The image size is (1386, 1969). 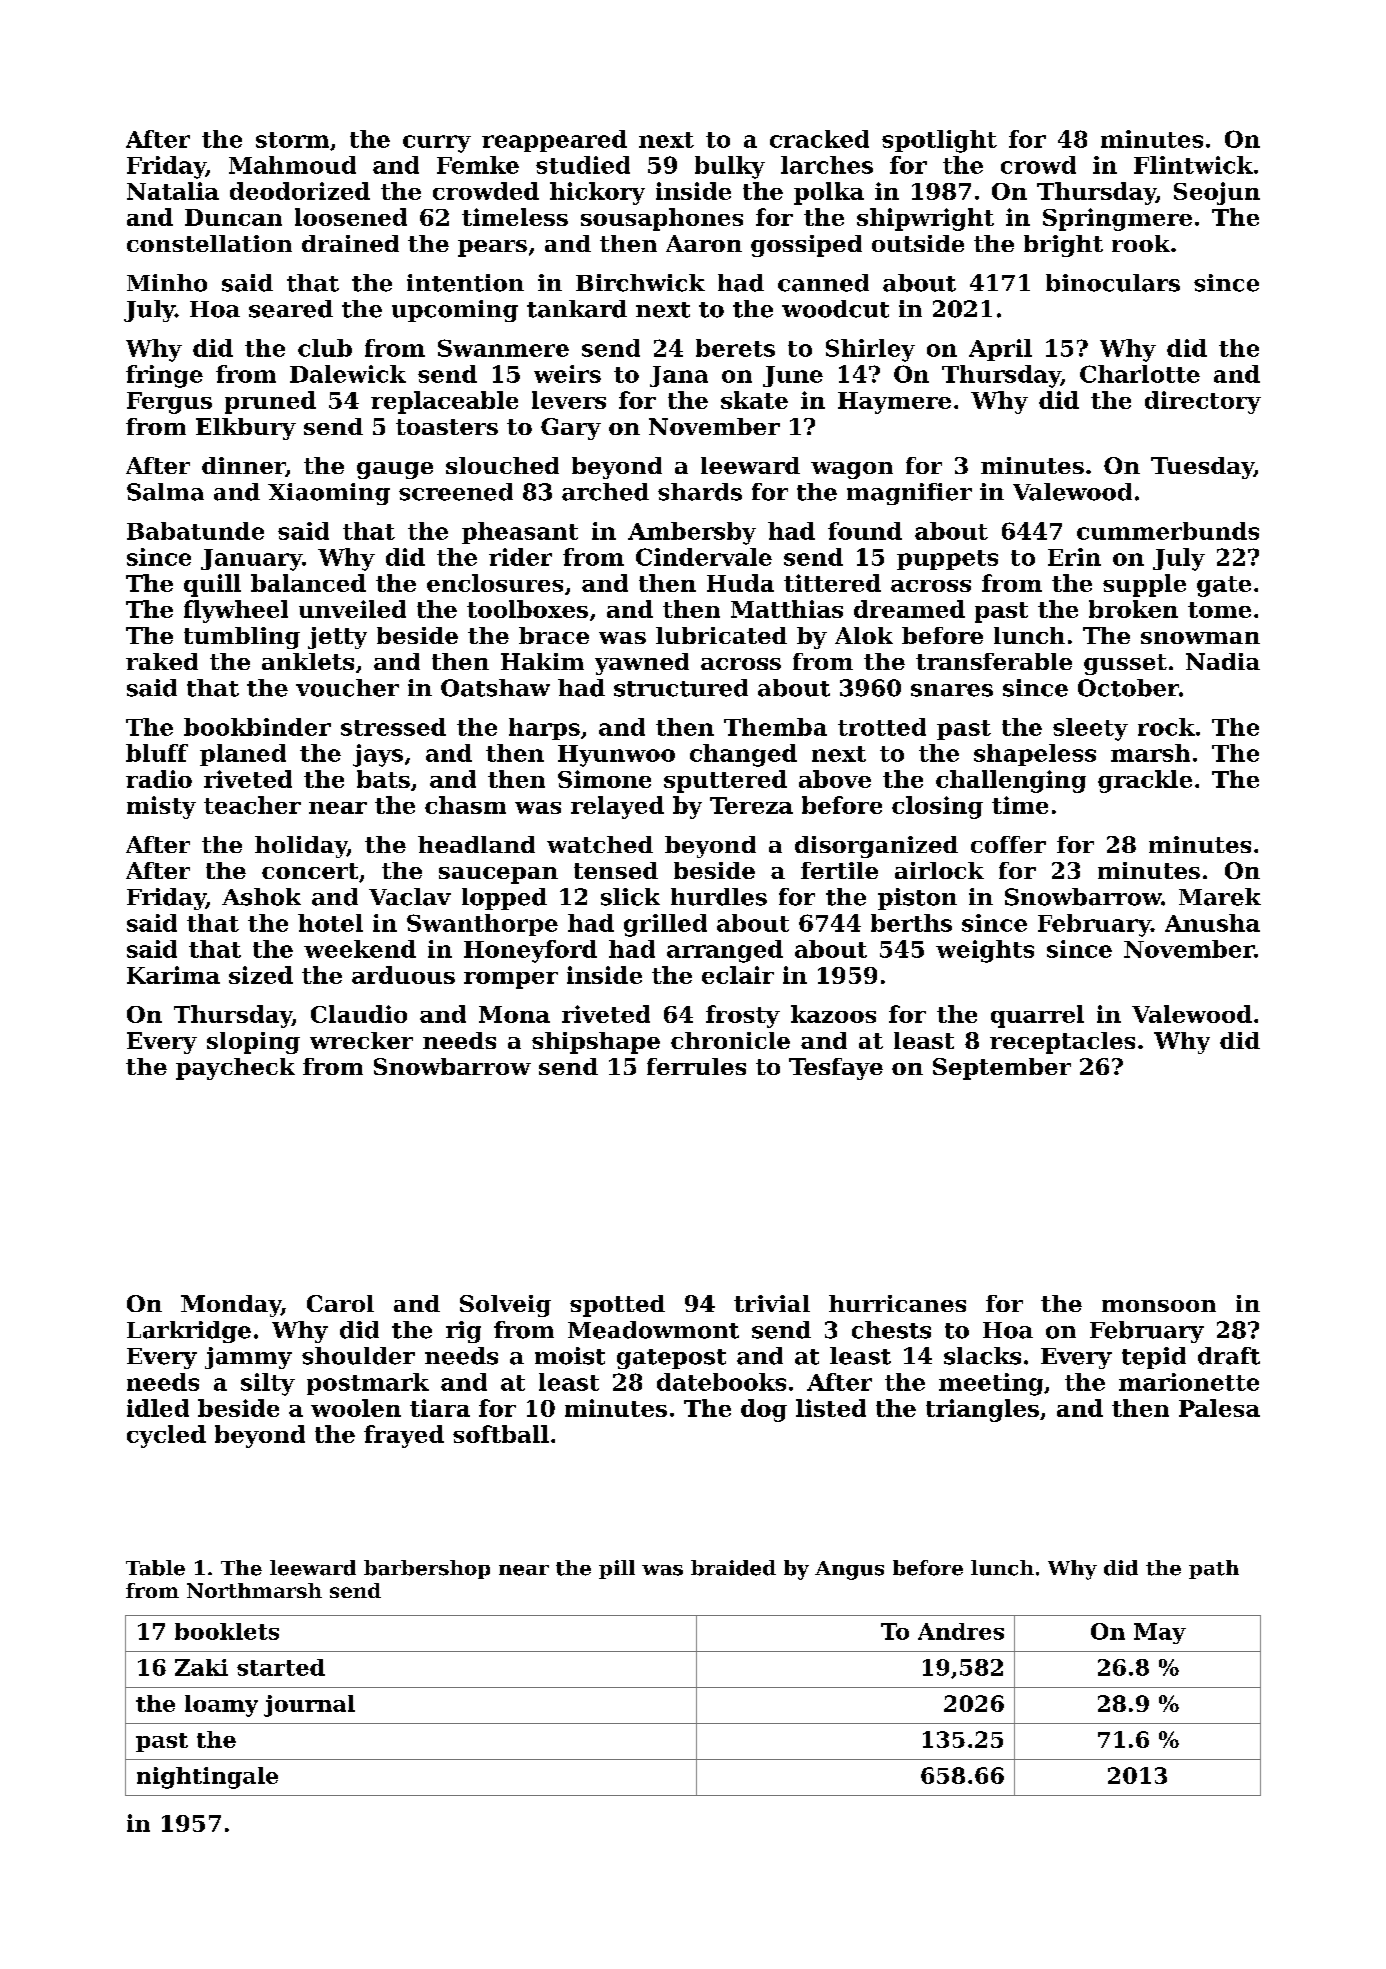 I want to click on Andres, so click(x=961, y=1631).
